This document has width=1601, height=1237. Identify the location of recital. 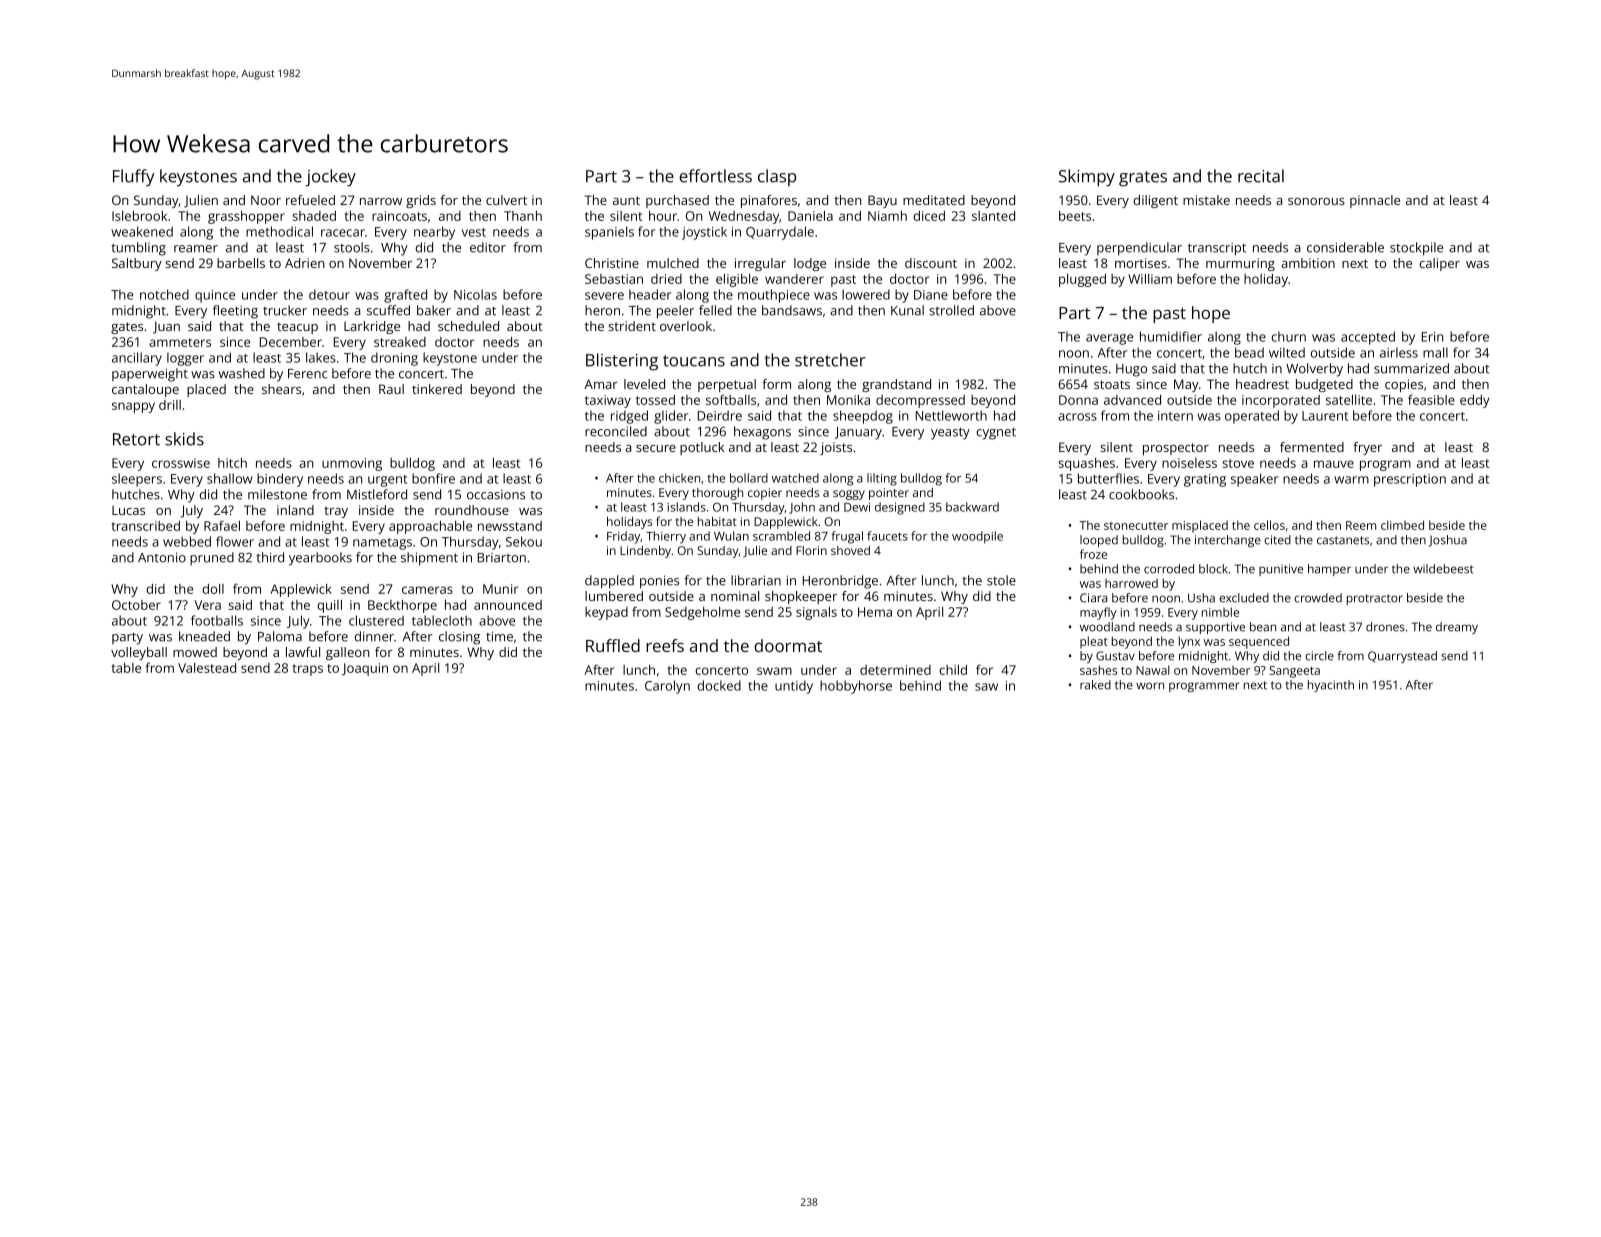
(1261, 176).
